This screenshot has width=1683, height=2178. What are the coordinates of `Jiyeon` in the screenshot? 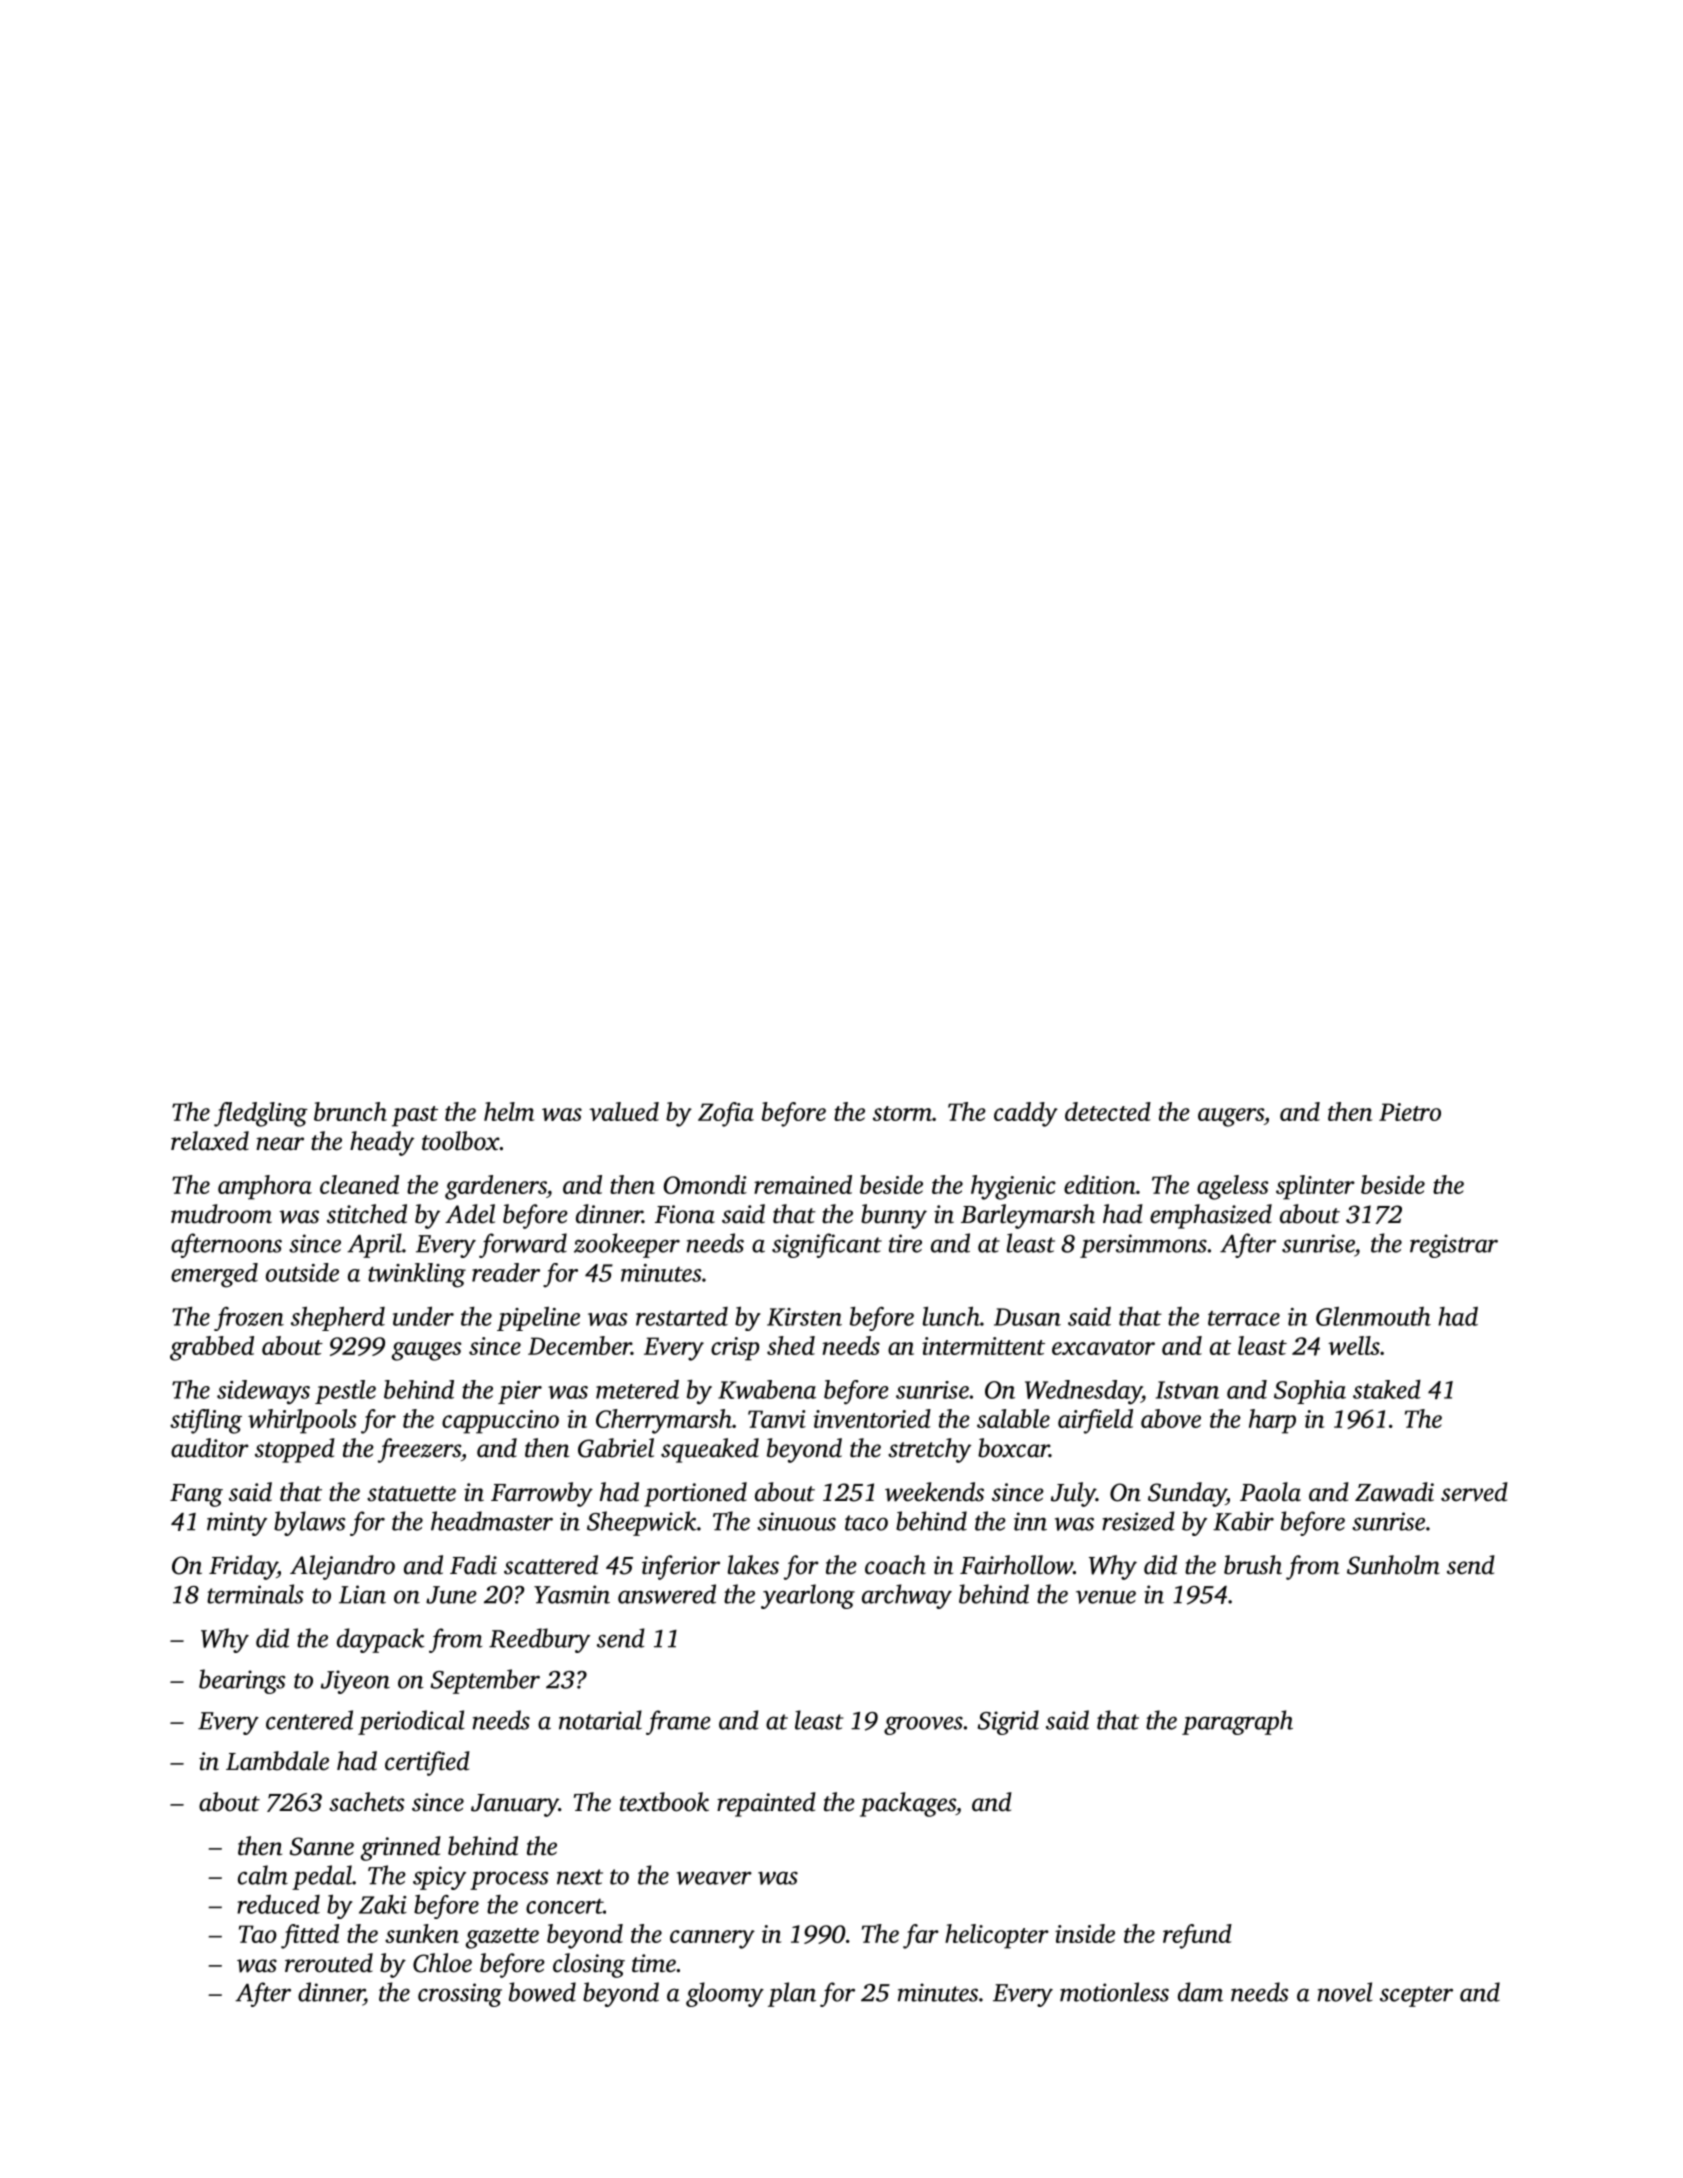 It's located at (355, 1682).
